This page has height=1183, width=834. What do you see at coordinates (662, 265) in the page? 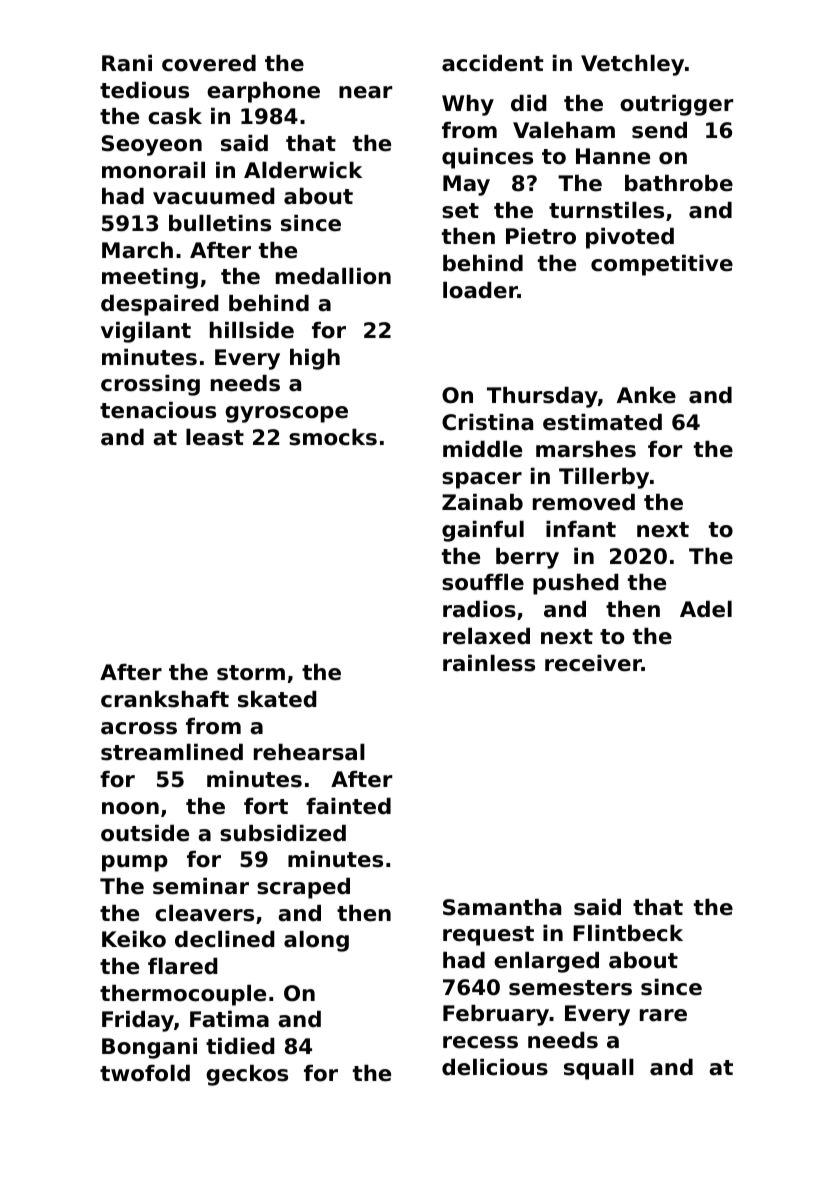
I see `competitive` at bounding box center [662, 265].
